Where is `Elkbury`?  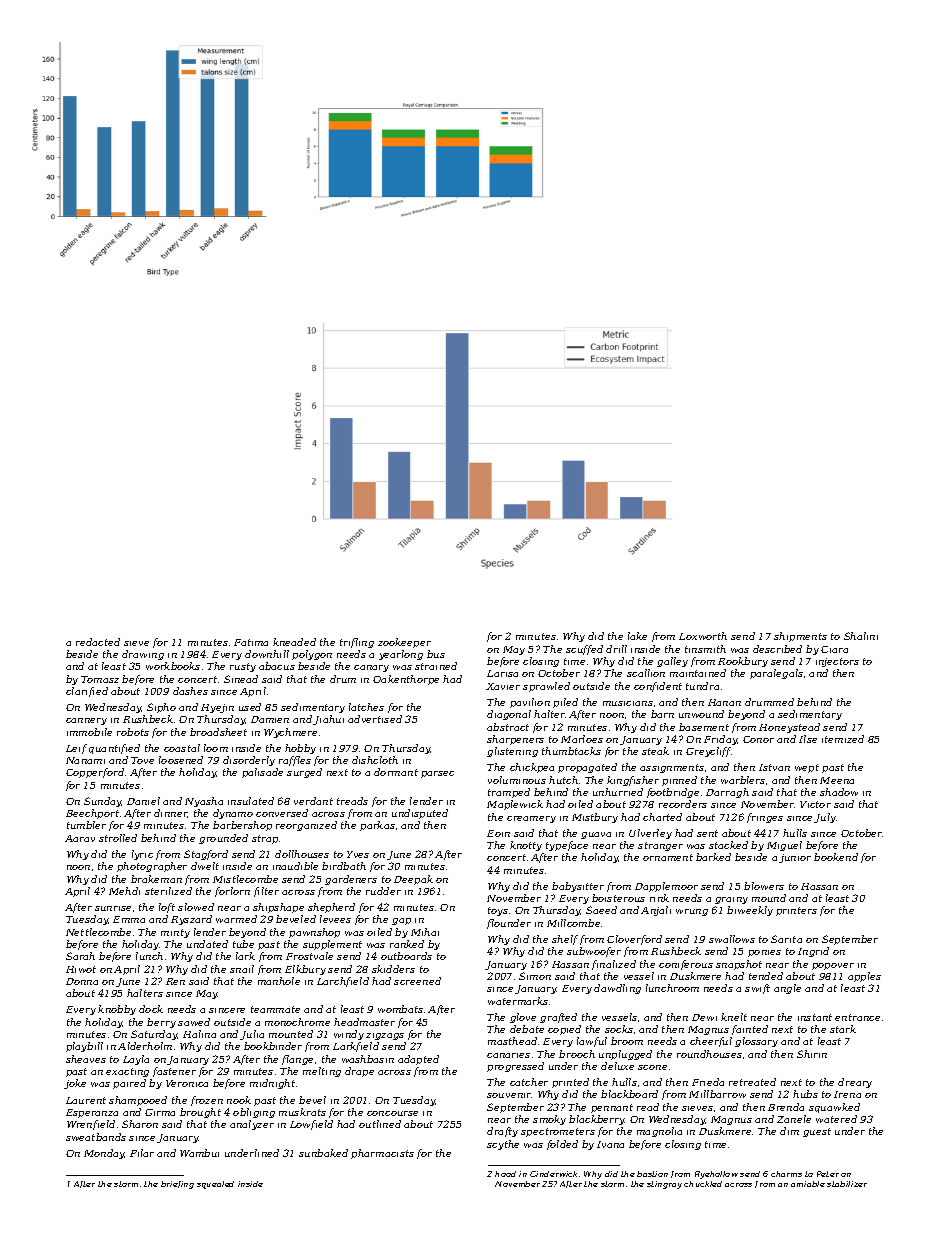
Elkbury is located at coordinates (305, 970).
